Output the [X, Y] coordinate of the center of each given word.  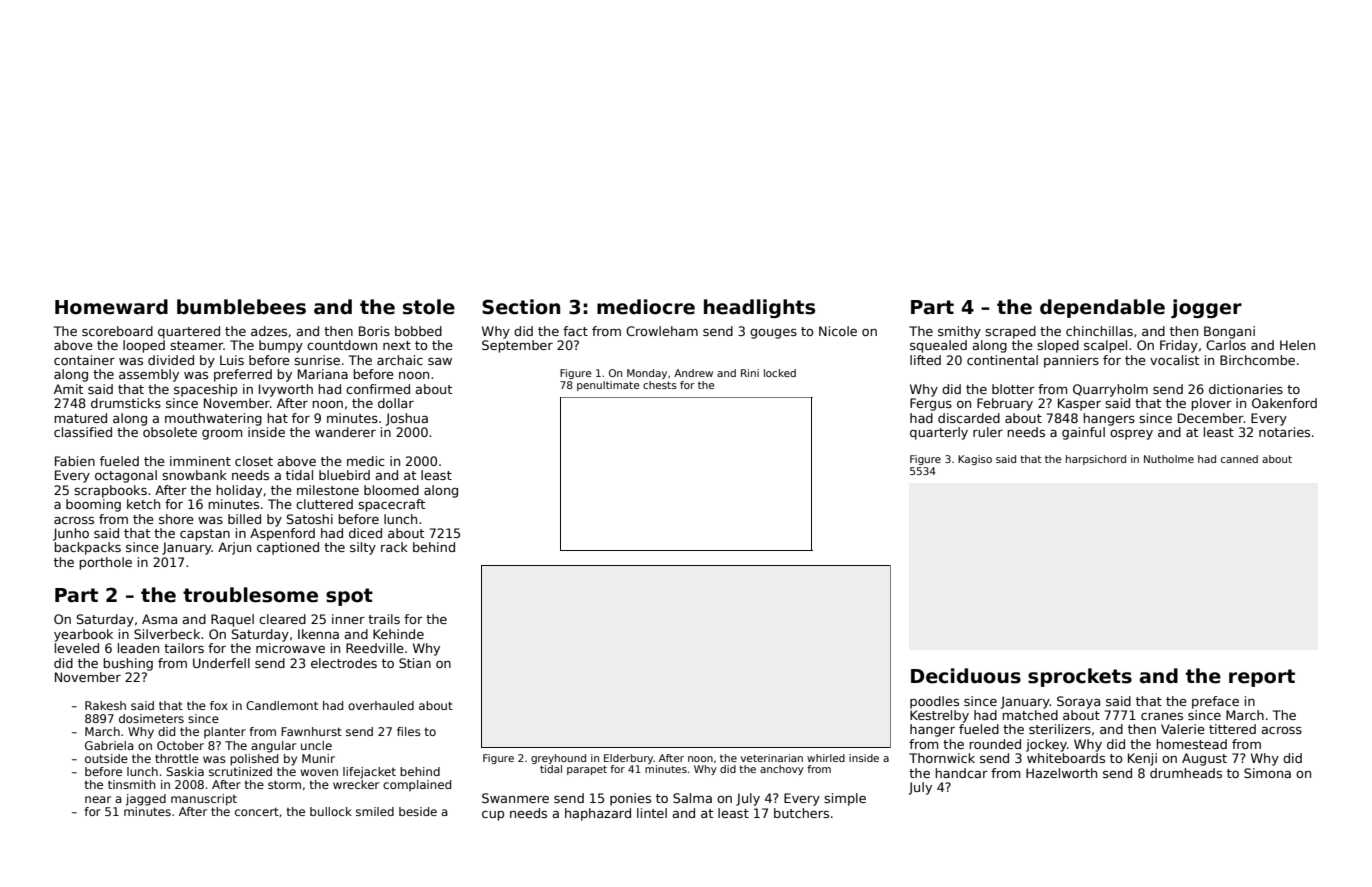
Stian [415, 663]
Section [521, 307]
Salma [692, 798]
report [1262, 678]
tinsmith [132, 784]
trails [384, 619]
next [397, 345]
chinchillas [1099, 331]
